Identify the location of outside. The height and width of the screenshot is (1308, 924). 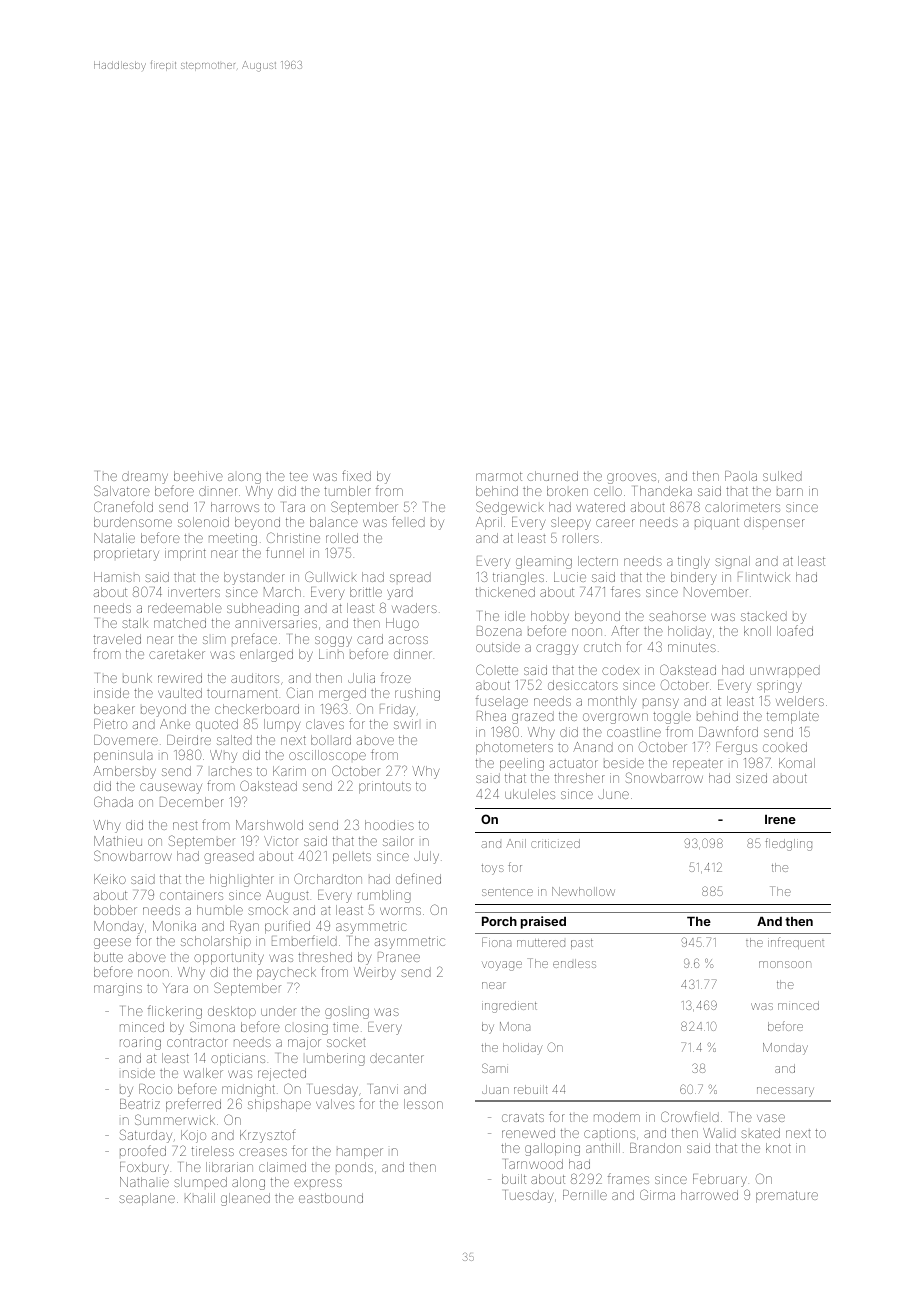
(498, 647).
